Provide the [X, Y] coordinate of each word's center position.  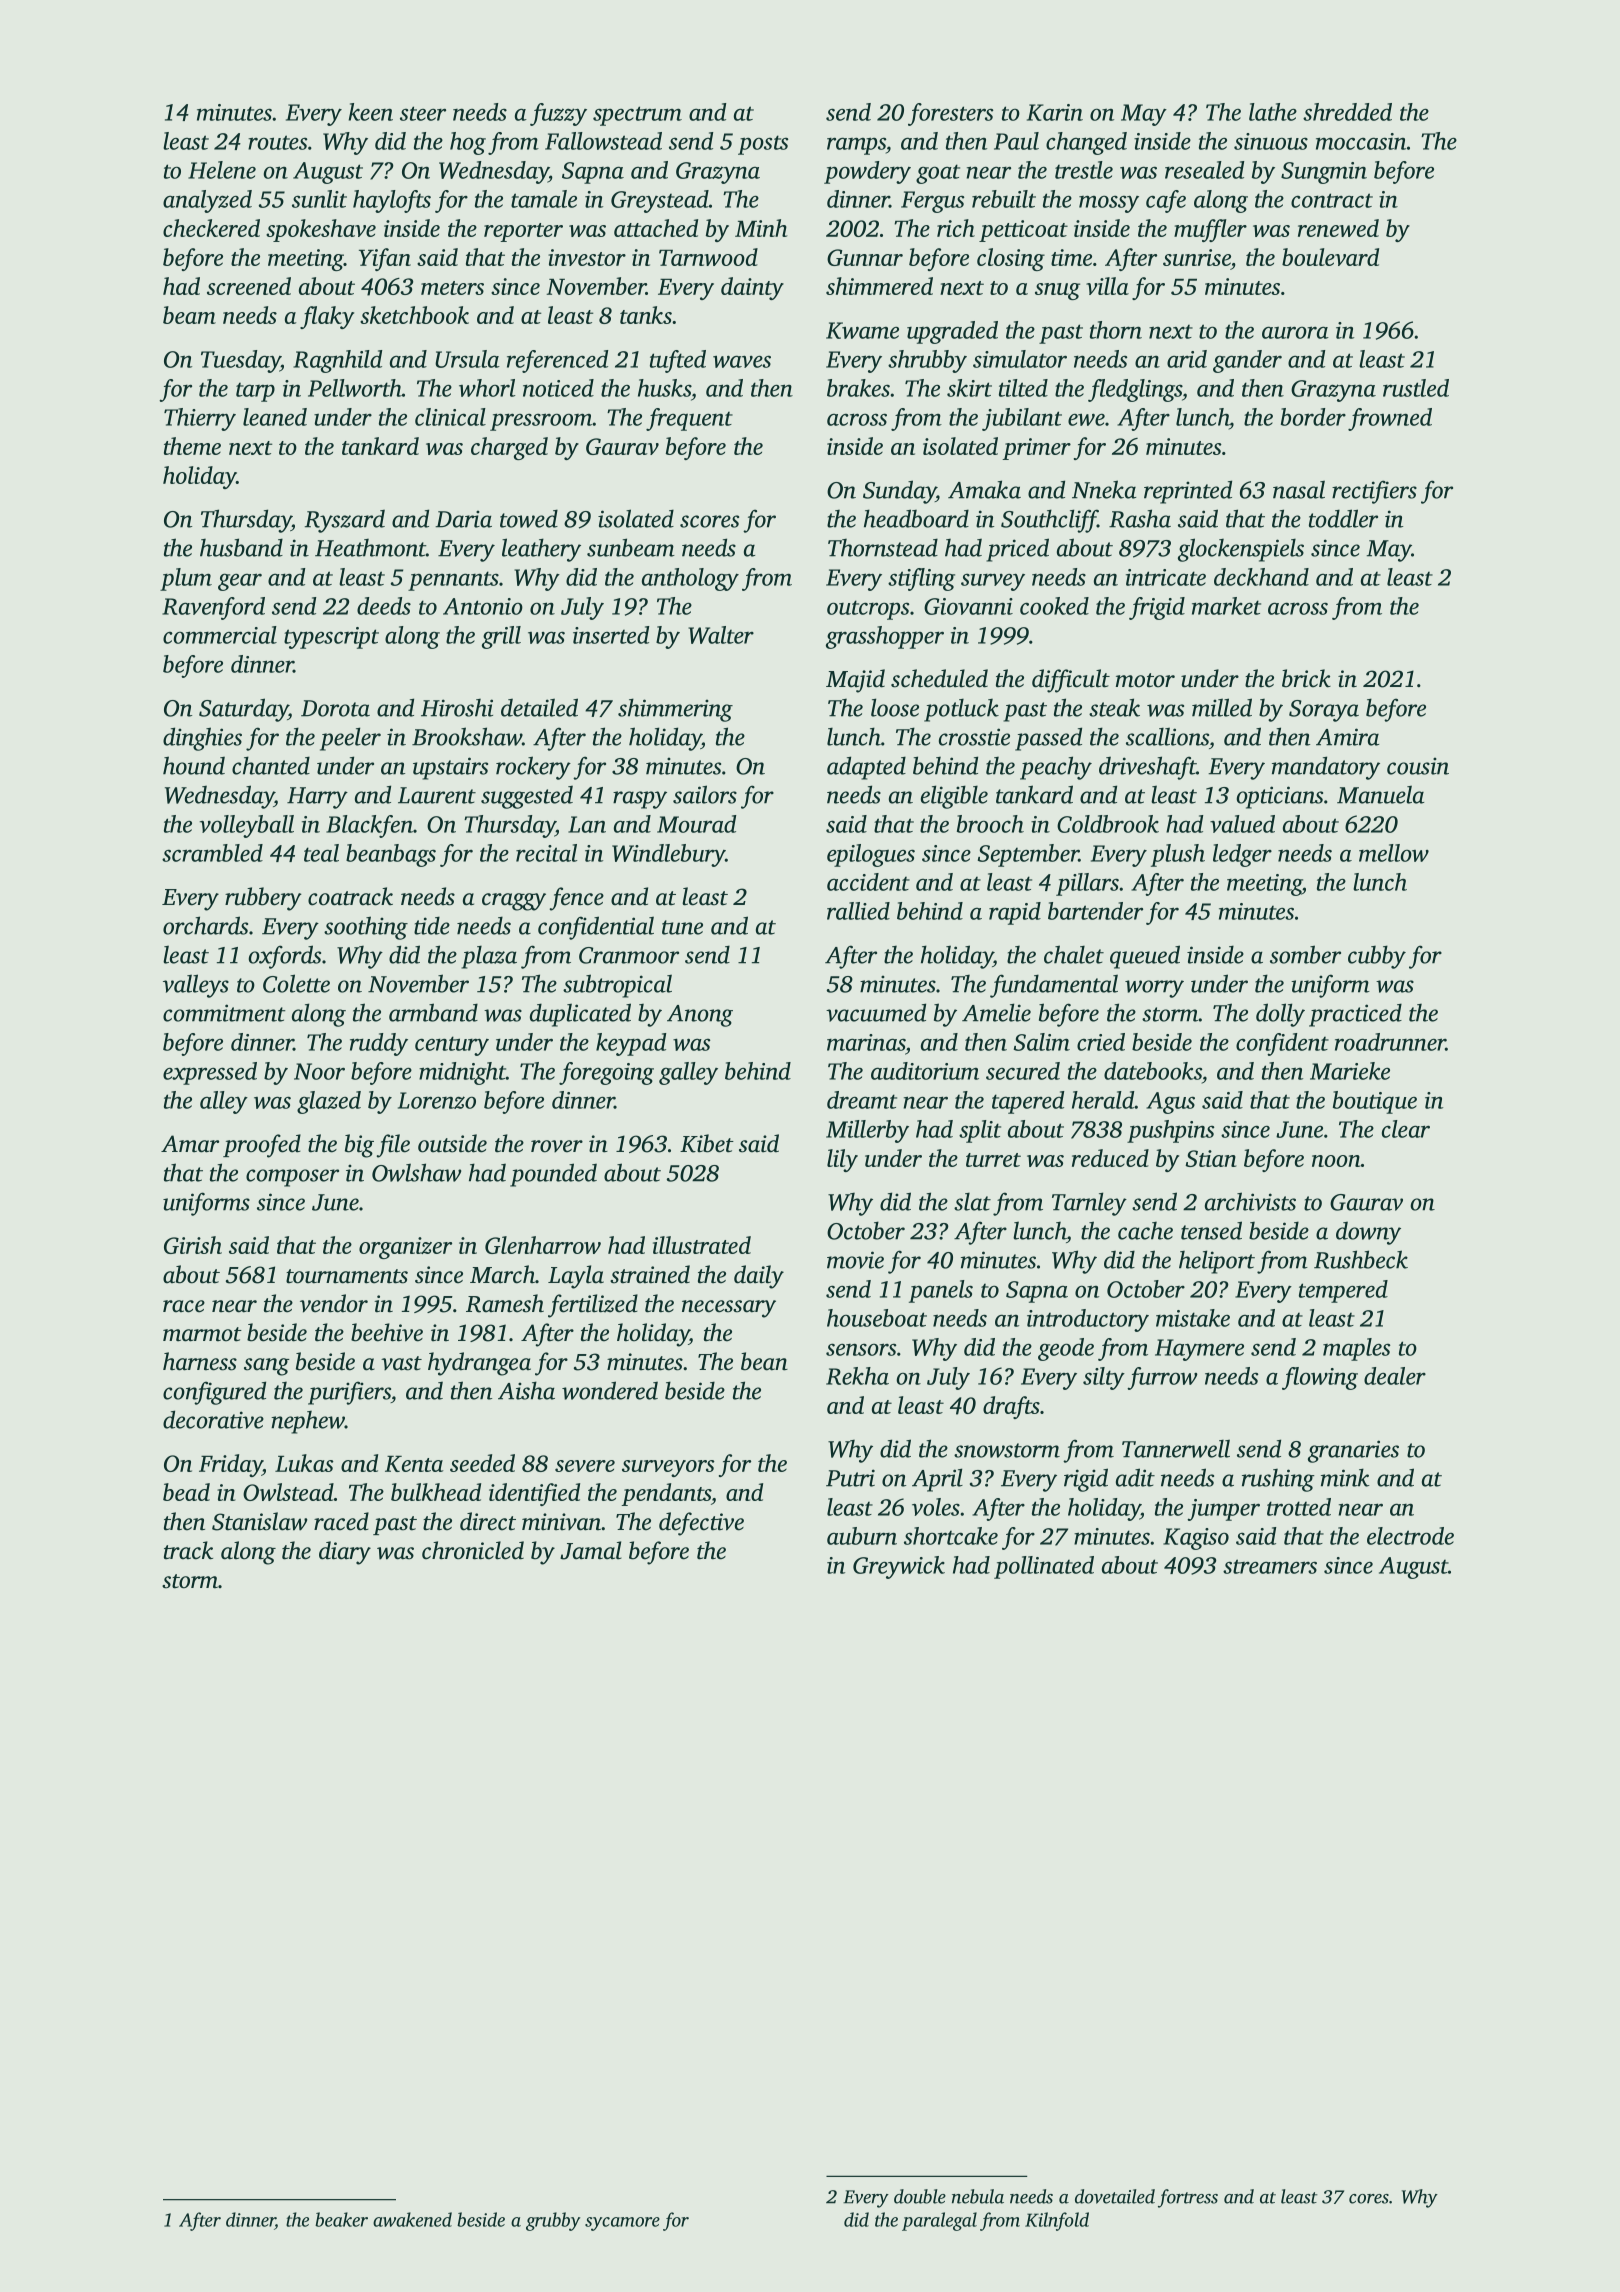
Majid [855, 681]
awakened [412, 2219]
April [937, 1480]
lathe [1273, 112]
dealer [1395, 1376]
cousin [1418, 766]
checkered [211, 228]
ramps [856, 146]
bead [186, 1492]
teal [321, 853]
